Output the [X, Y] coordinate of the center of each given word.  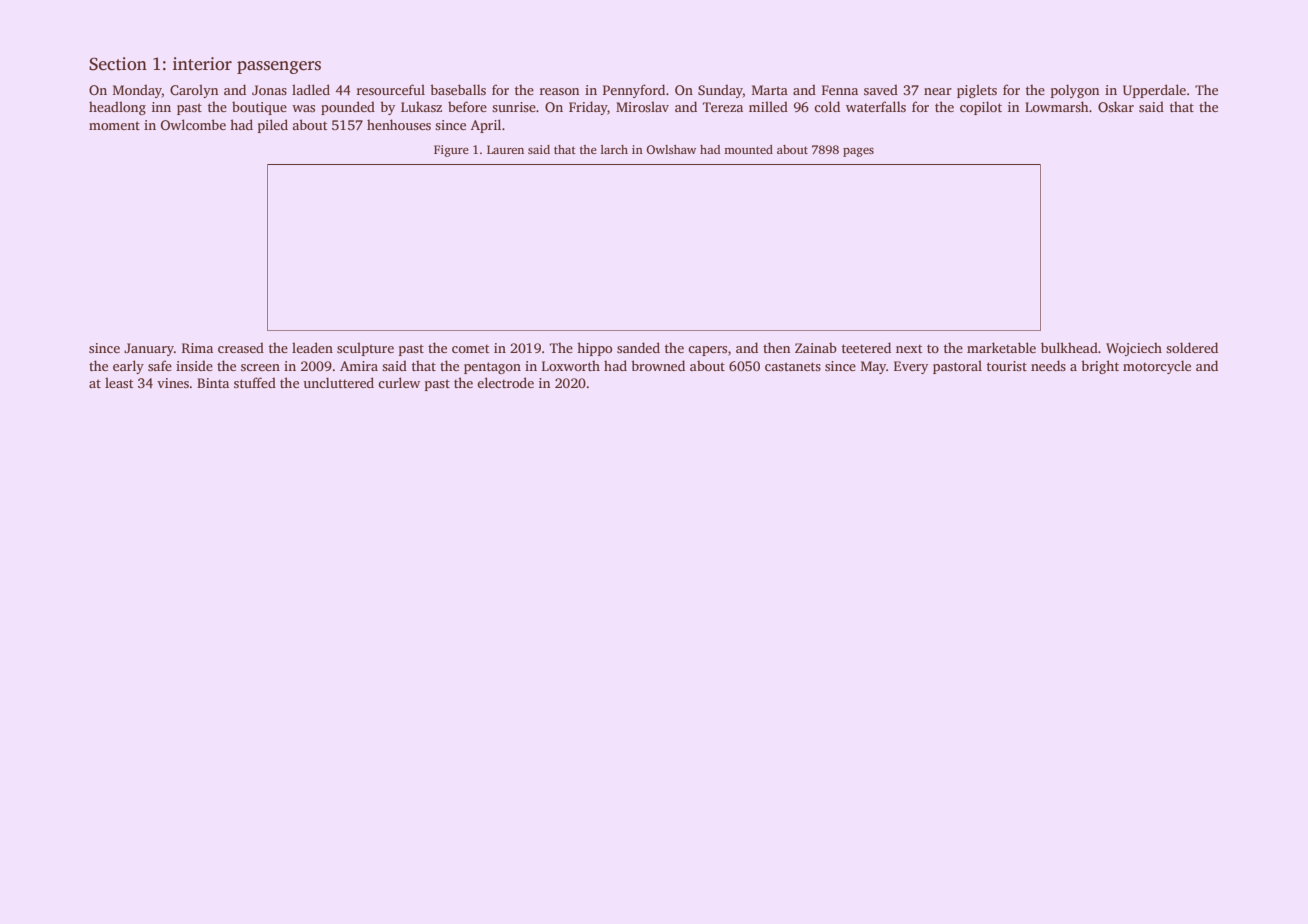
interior [202, 64]
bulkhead [1069, 347]
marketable [1001, 347]
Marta [770, 90]
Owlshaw [671, 149]
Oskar [1116, 106]
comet [470, 348]
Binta [213, 383]
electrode [505, 382]
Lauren [505, 149]
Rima [197, 348]
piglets [977, 91]
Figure [451, 151]
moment [114, 125]
